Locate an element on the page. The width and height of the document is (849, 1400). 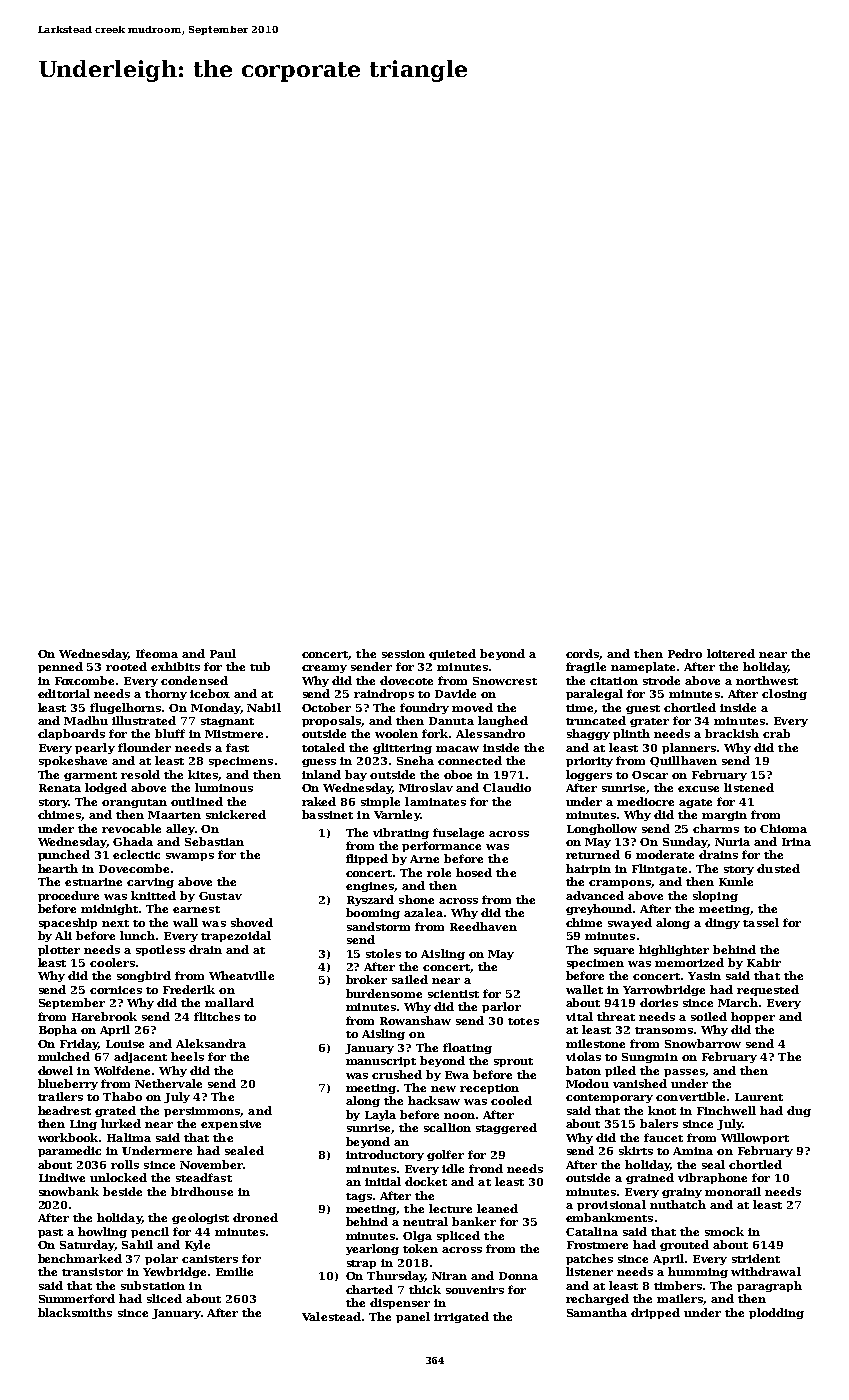
plodding is located at coordinates (776, 1313).
